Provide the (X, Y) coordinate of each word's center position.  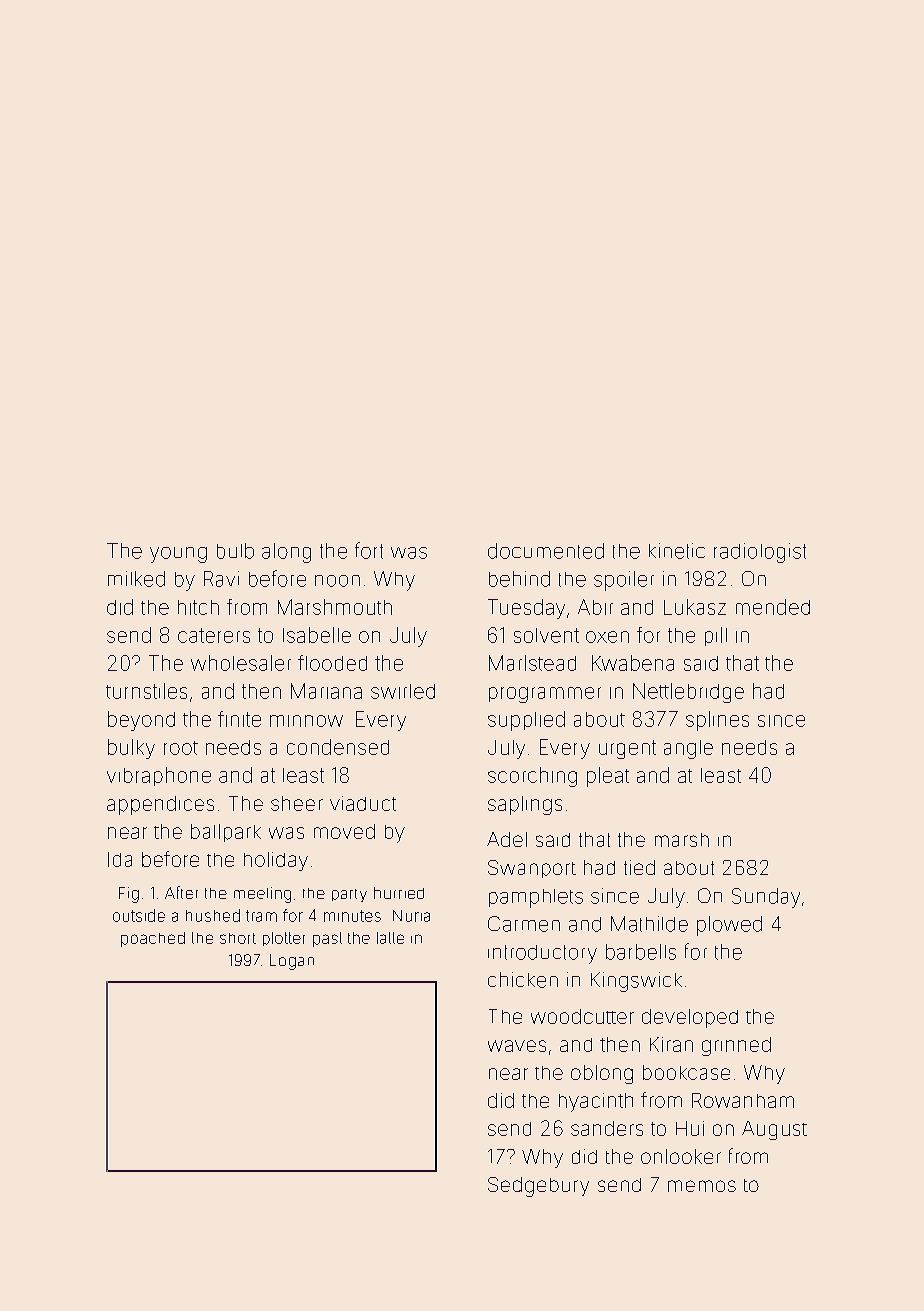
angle (688, 749)
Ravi (221, 579)
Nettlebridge (688, 693)
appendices (160, 805)
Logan (292, 962)
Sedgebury (538, 1187)
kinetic (677, 551)
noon (337, 581)
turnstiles (146, 691)
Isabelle (317, 635)
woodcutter (582, 1016)
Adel (507, 839)
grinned (736, 1046)
